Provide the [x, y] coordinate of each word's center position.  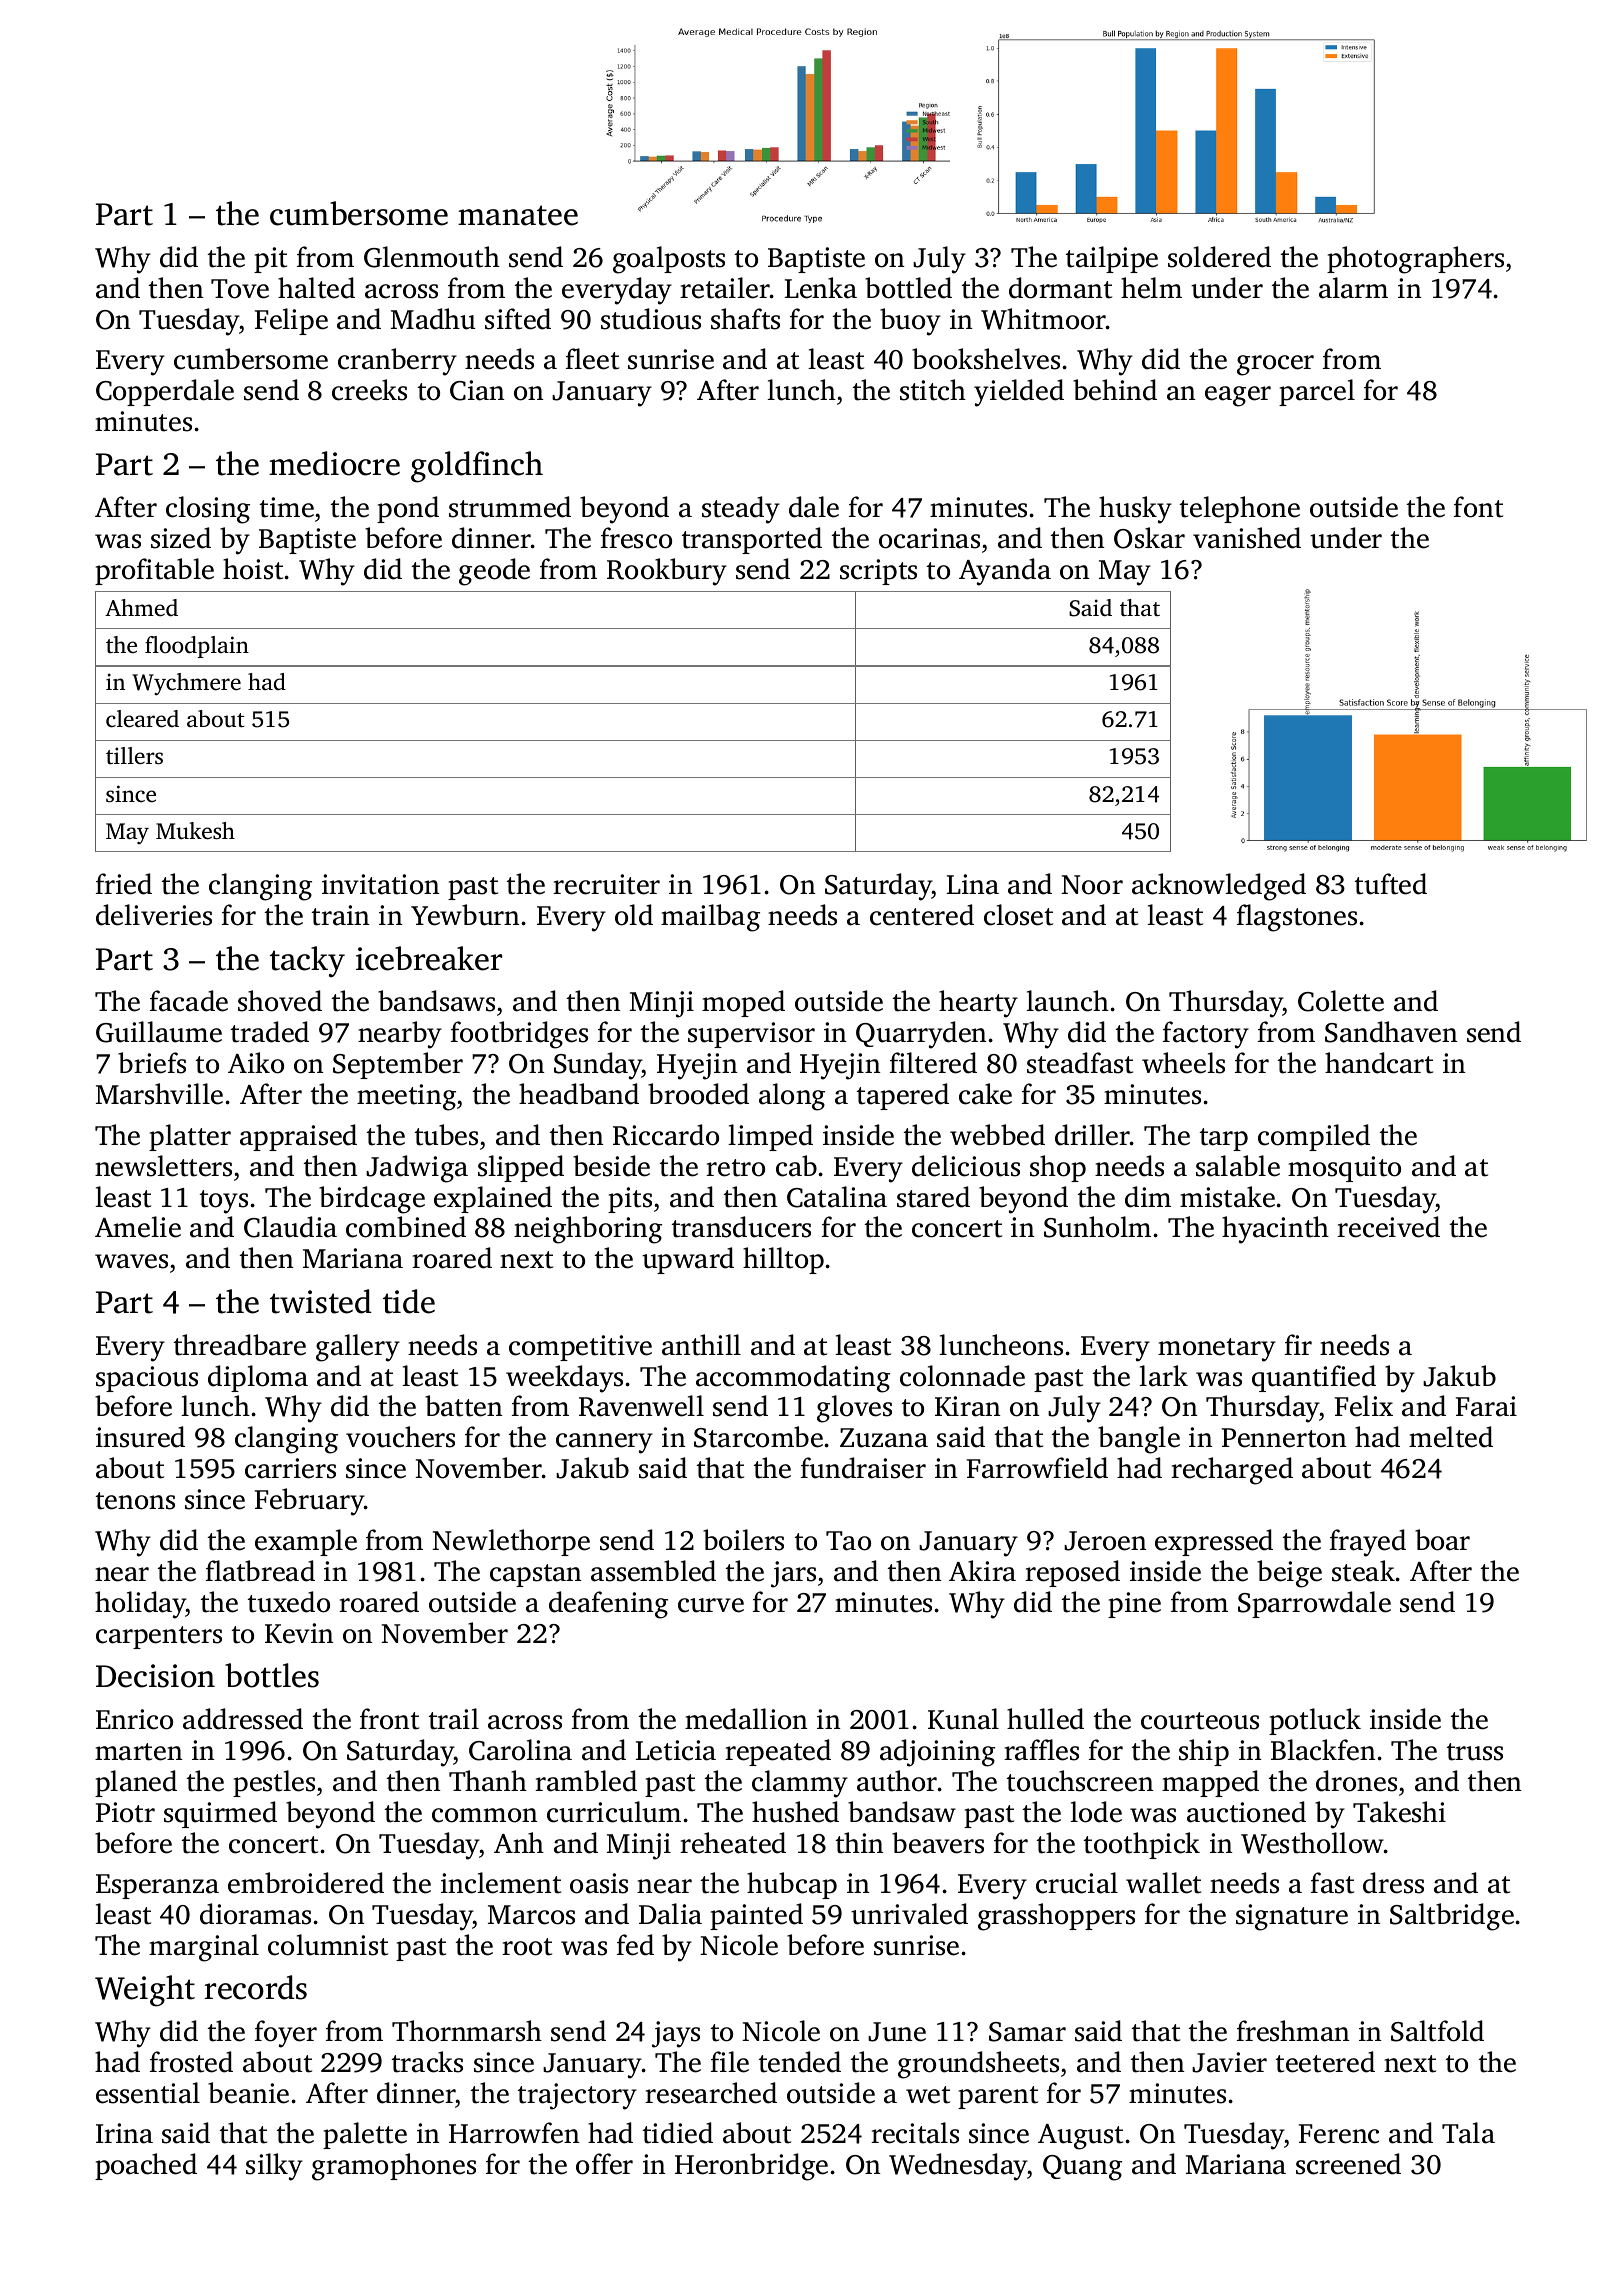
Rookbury [667, 572]
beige [1289, 1574]
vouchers [400, 1437]
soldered [1219, 257]
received [1388, 1227]
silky [274, 2167]
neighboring [588, 1230]
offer [604, 2164]
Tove [240, 289]
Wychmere [186, 684]
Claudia [290, 1227]
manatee [518, 215]
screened [1348, 2164]
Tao [848, 1541]
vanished [1247, 538]
